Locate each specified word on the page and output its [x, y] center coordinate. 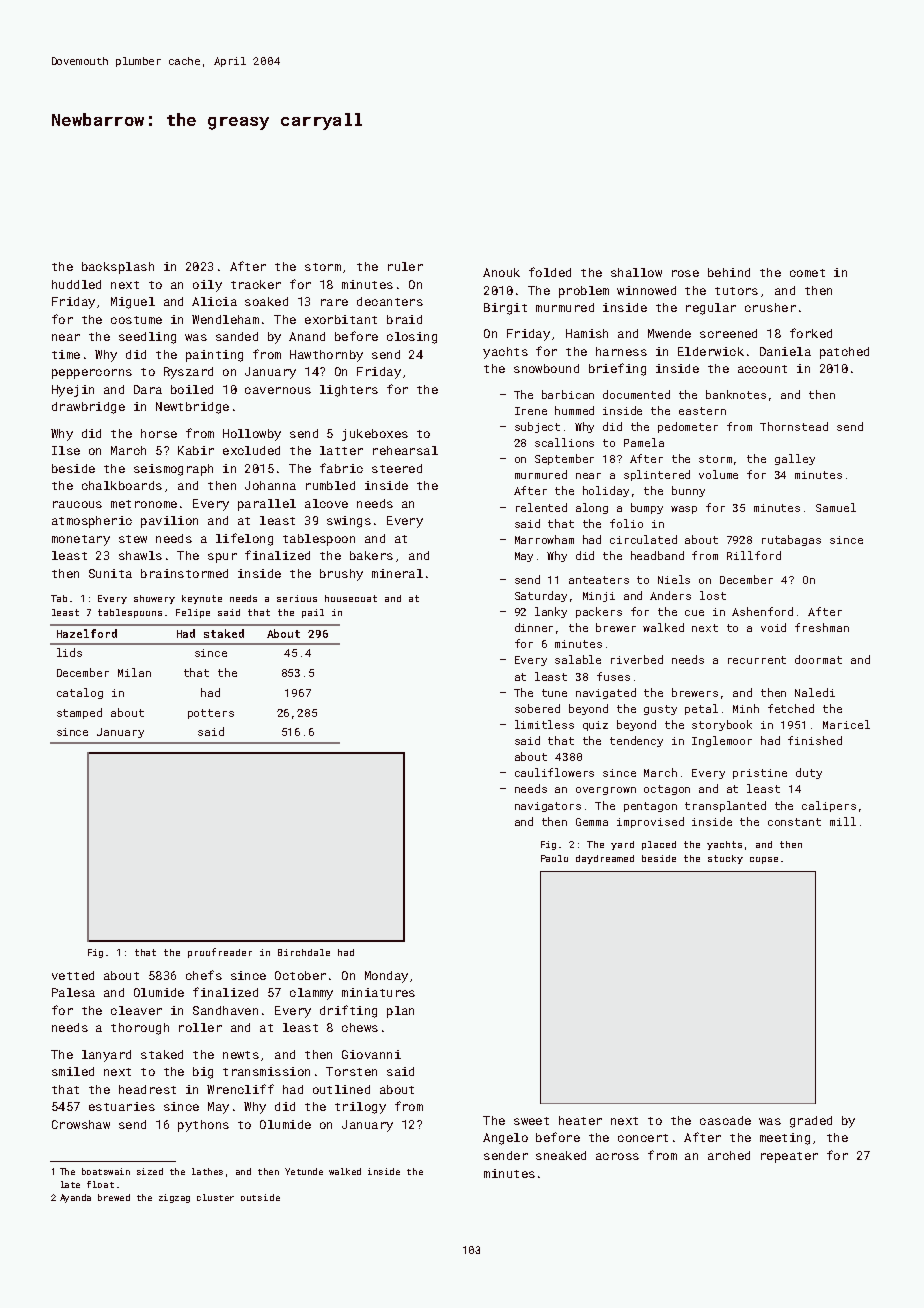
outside [260, 1197]
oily [207, 286]
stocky [725, 859]
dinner [534, 627]
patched [844, 353]
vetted [73, 975]
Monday [386, 977]
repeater [789, 1157]
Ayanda [75, 1198]
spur [222, 558]
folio [626, 523]
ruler [405, 266]
